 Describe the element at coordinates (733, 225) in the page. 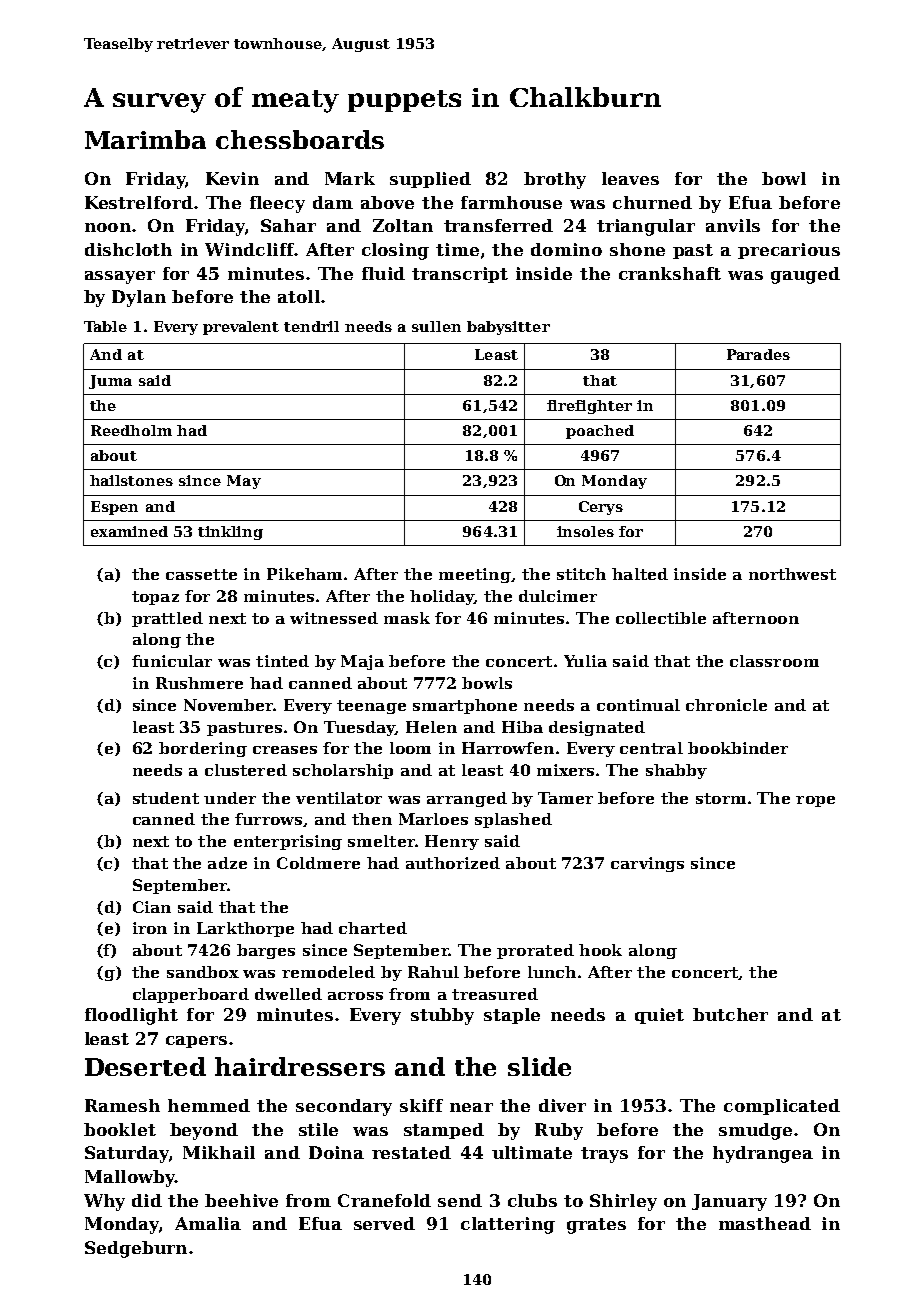

I see `anvils` at that location.
